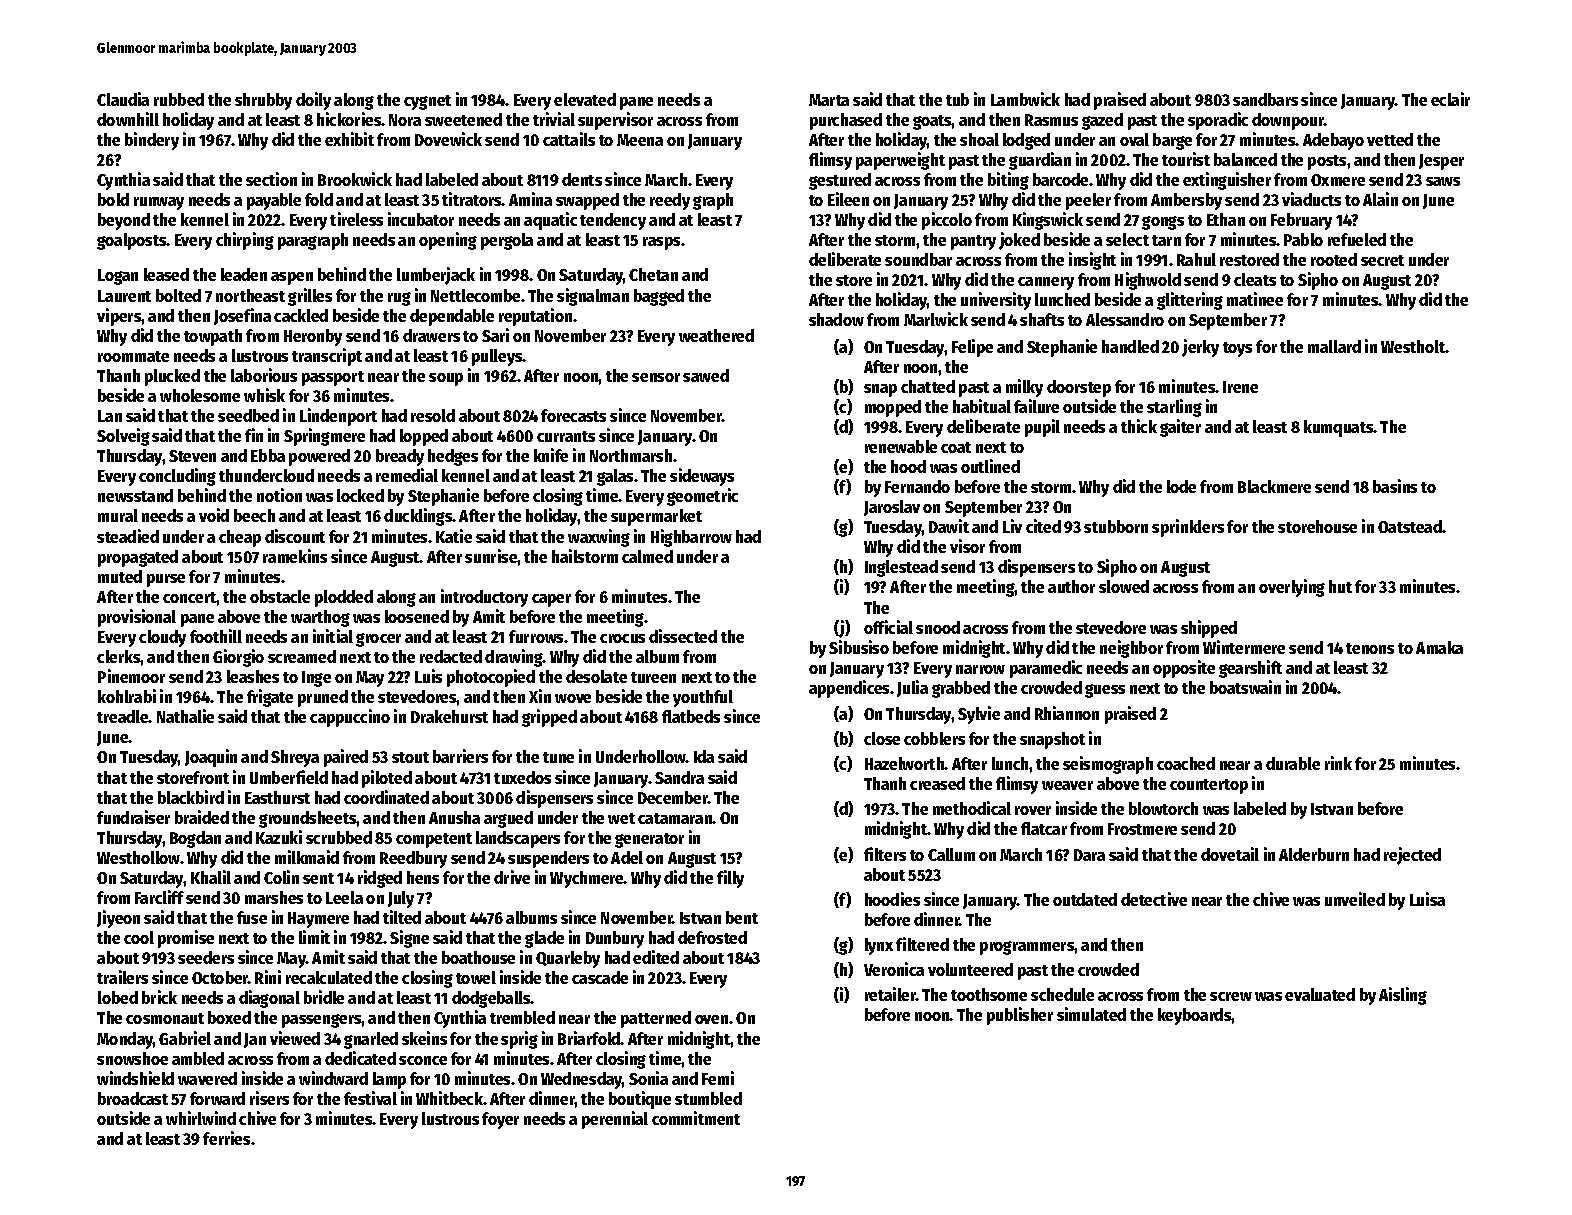 The height and width of the image is (1215, 1572). I want to click on bagged, so click(659, 297).
